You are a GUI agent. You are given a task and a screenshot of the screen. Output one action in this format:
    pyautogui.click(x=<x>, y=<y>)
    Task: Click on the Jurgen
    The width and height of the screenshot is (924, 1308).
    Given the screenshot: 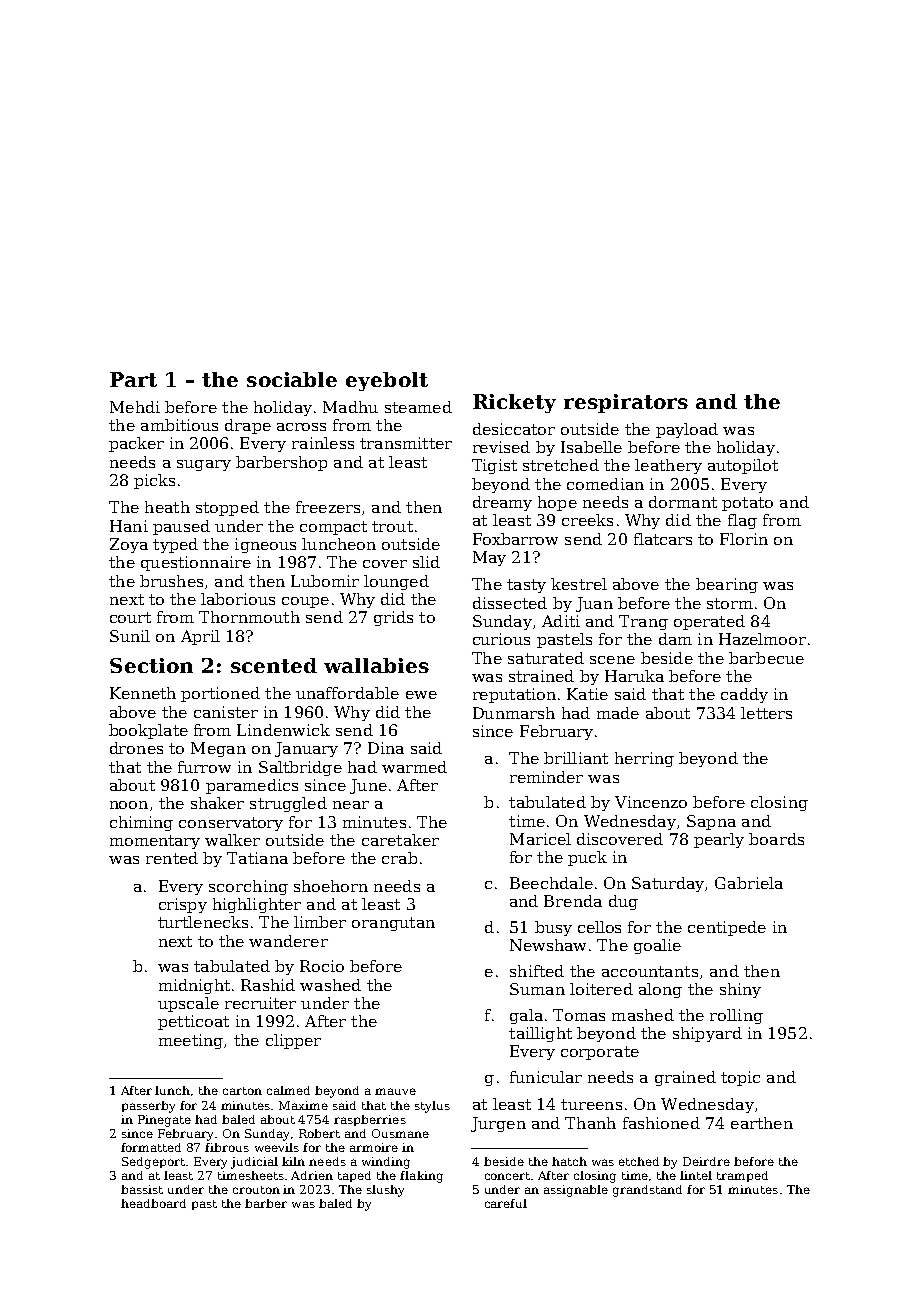 What is the action you would take?
    pyautogui.click(x=498, y=1124)
